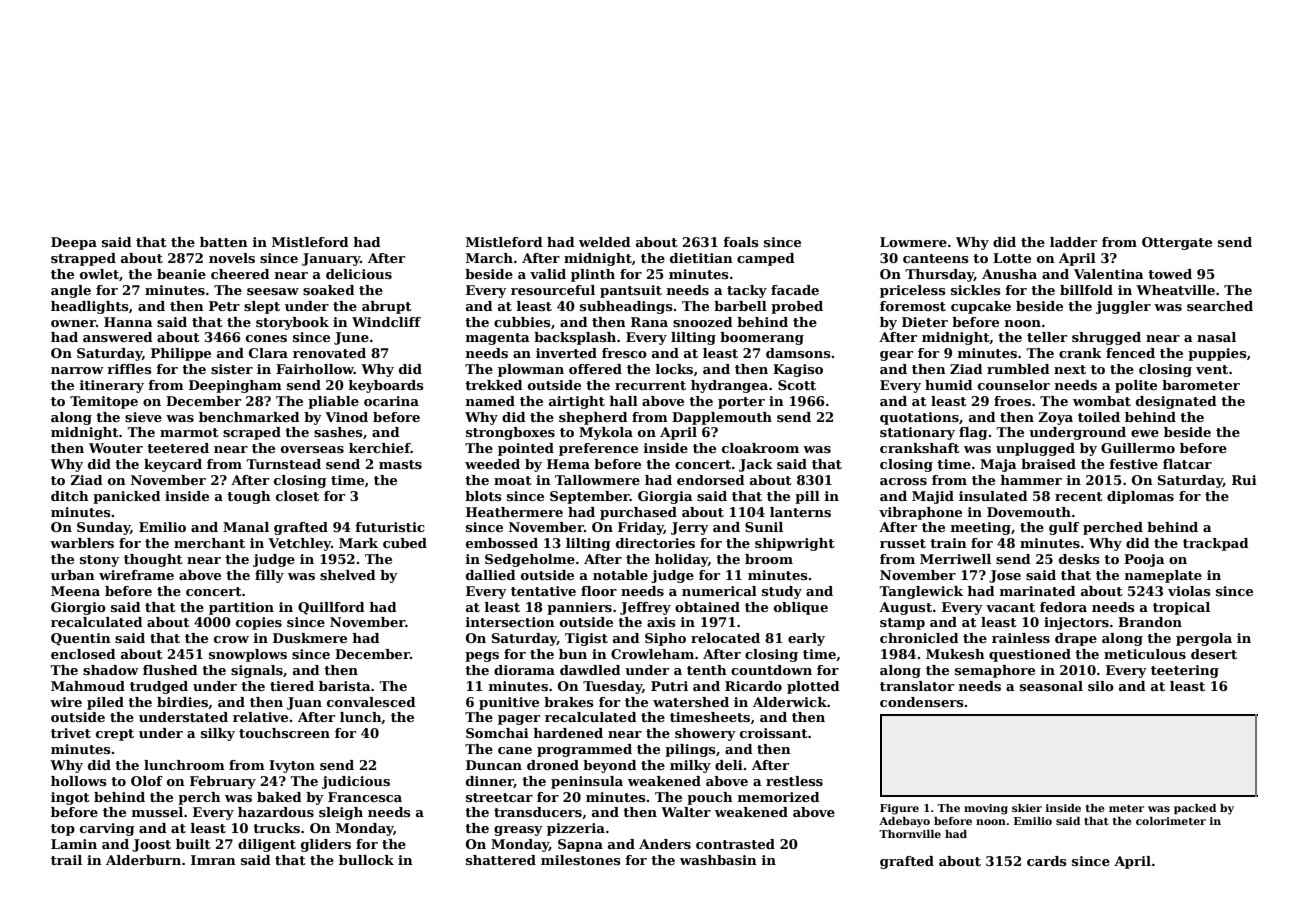 Image resolution: width=1308 pixels, height=924 pixels. What do you see at coordinates (213, 860) in the image?
I see `Imran` at bounding box center [213, 860].
